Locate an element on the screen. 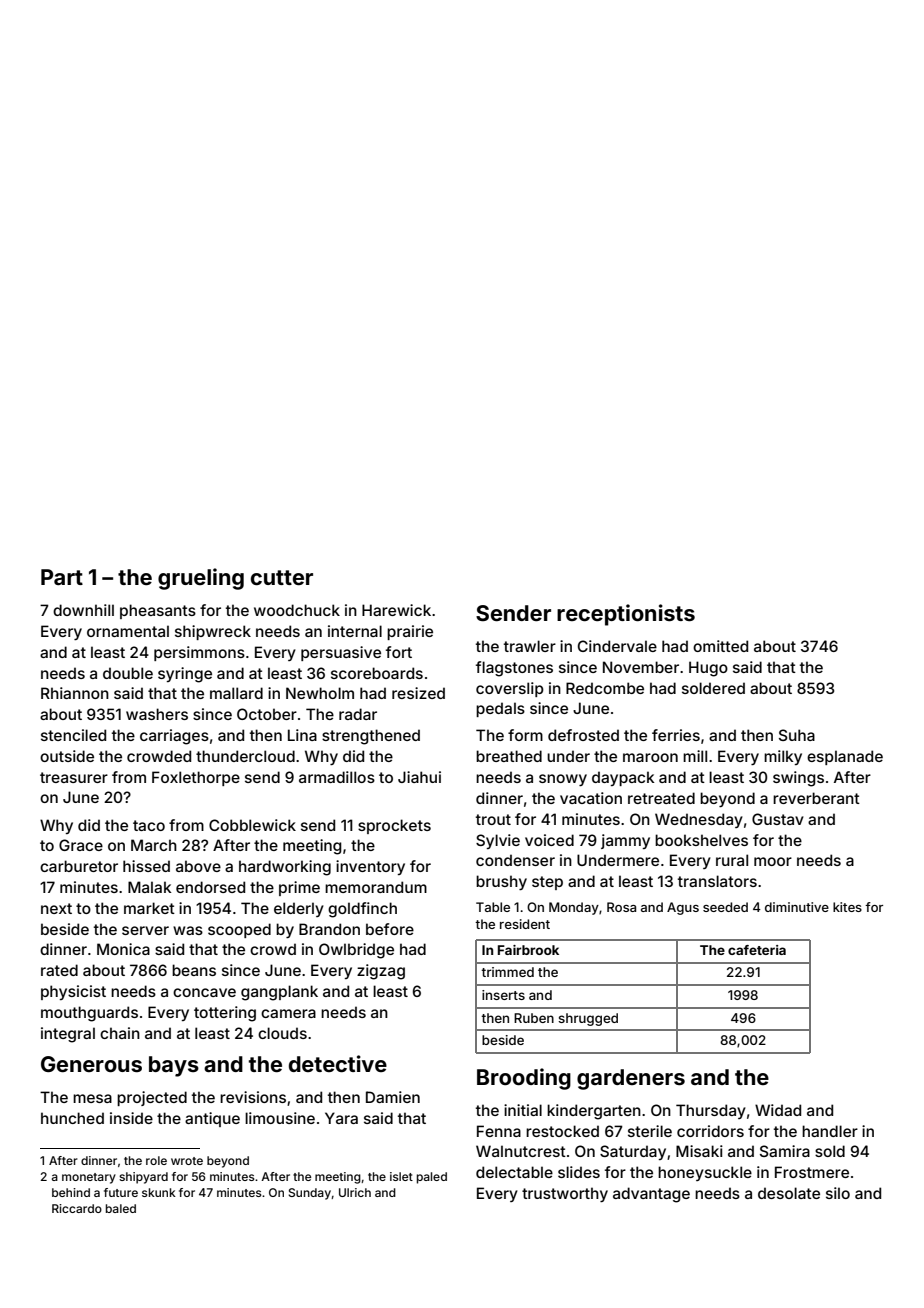  persimmons is located at coordinates (199, 653).
